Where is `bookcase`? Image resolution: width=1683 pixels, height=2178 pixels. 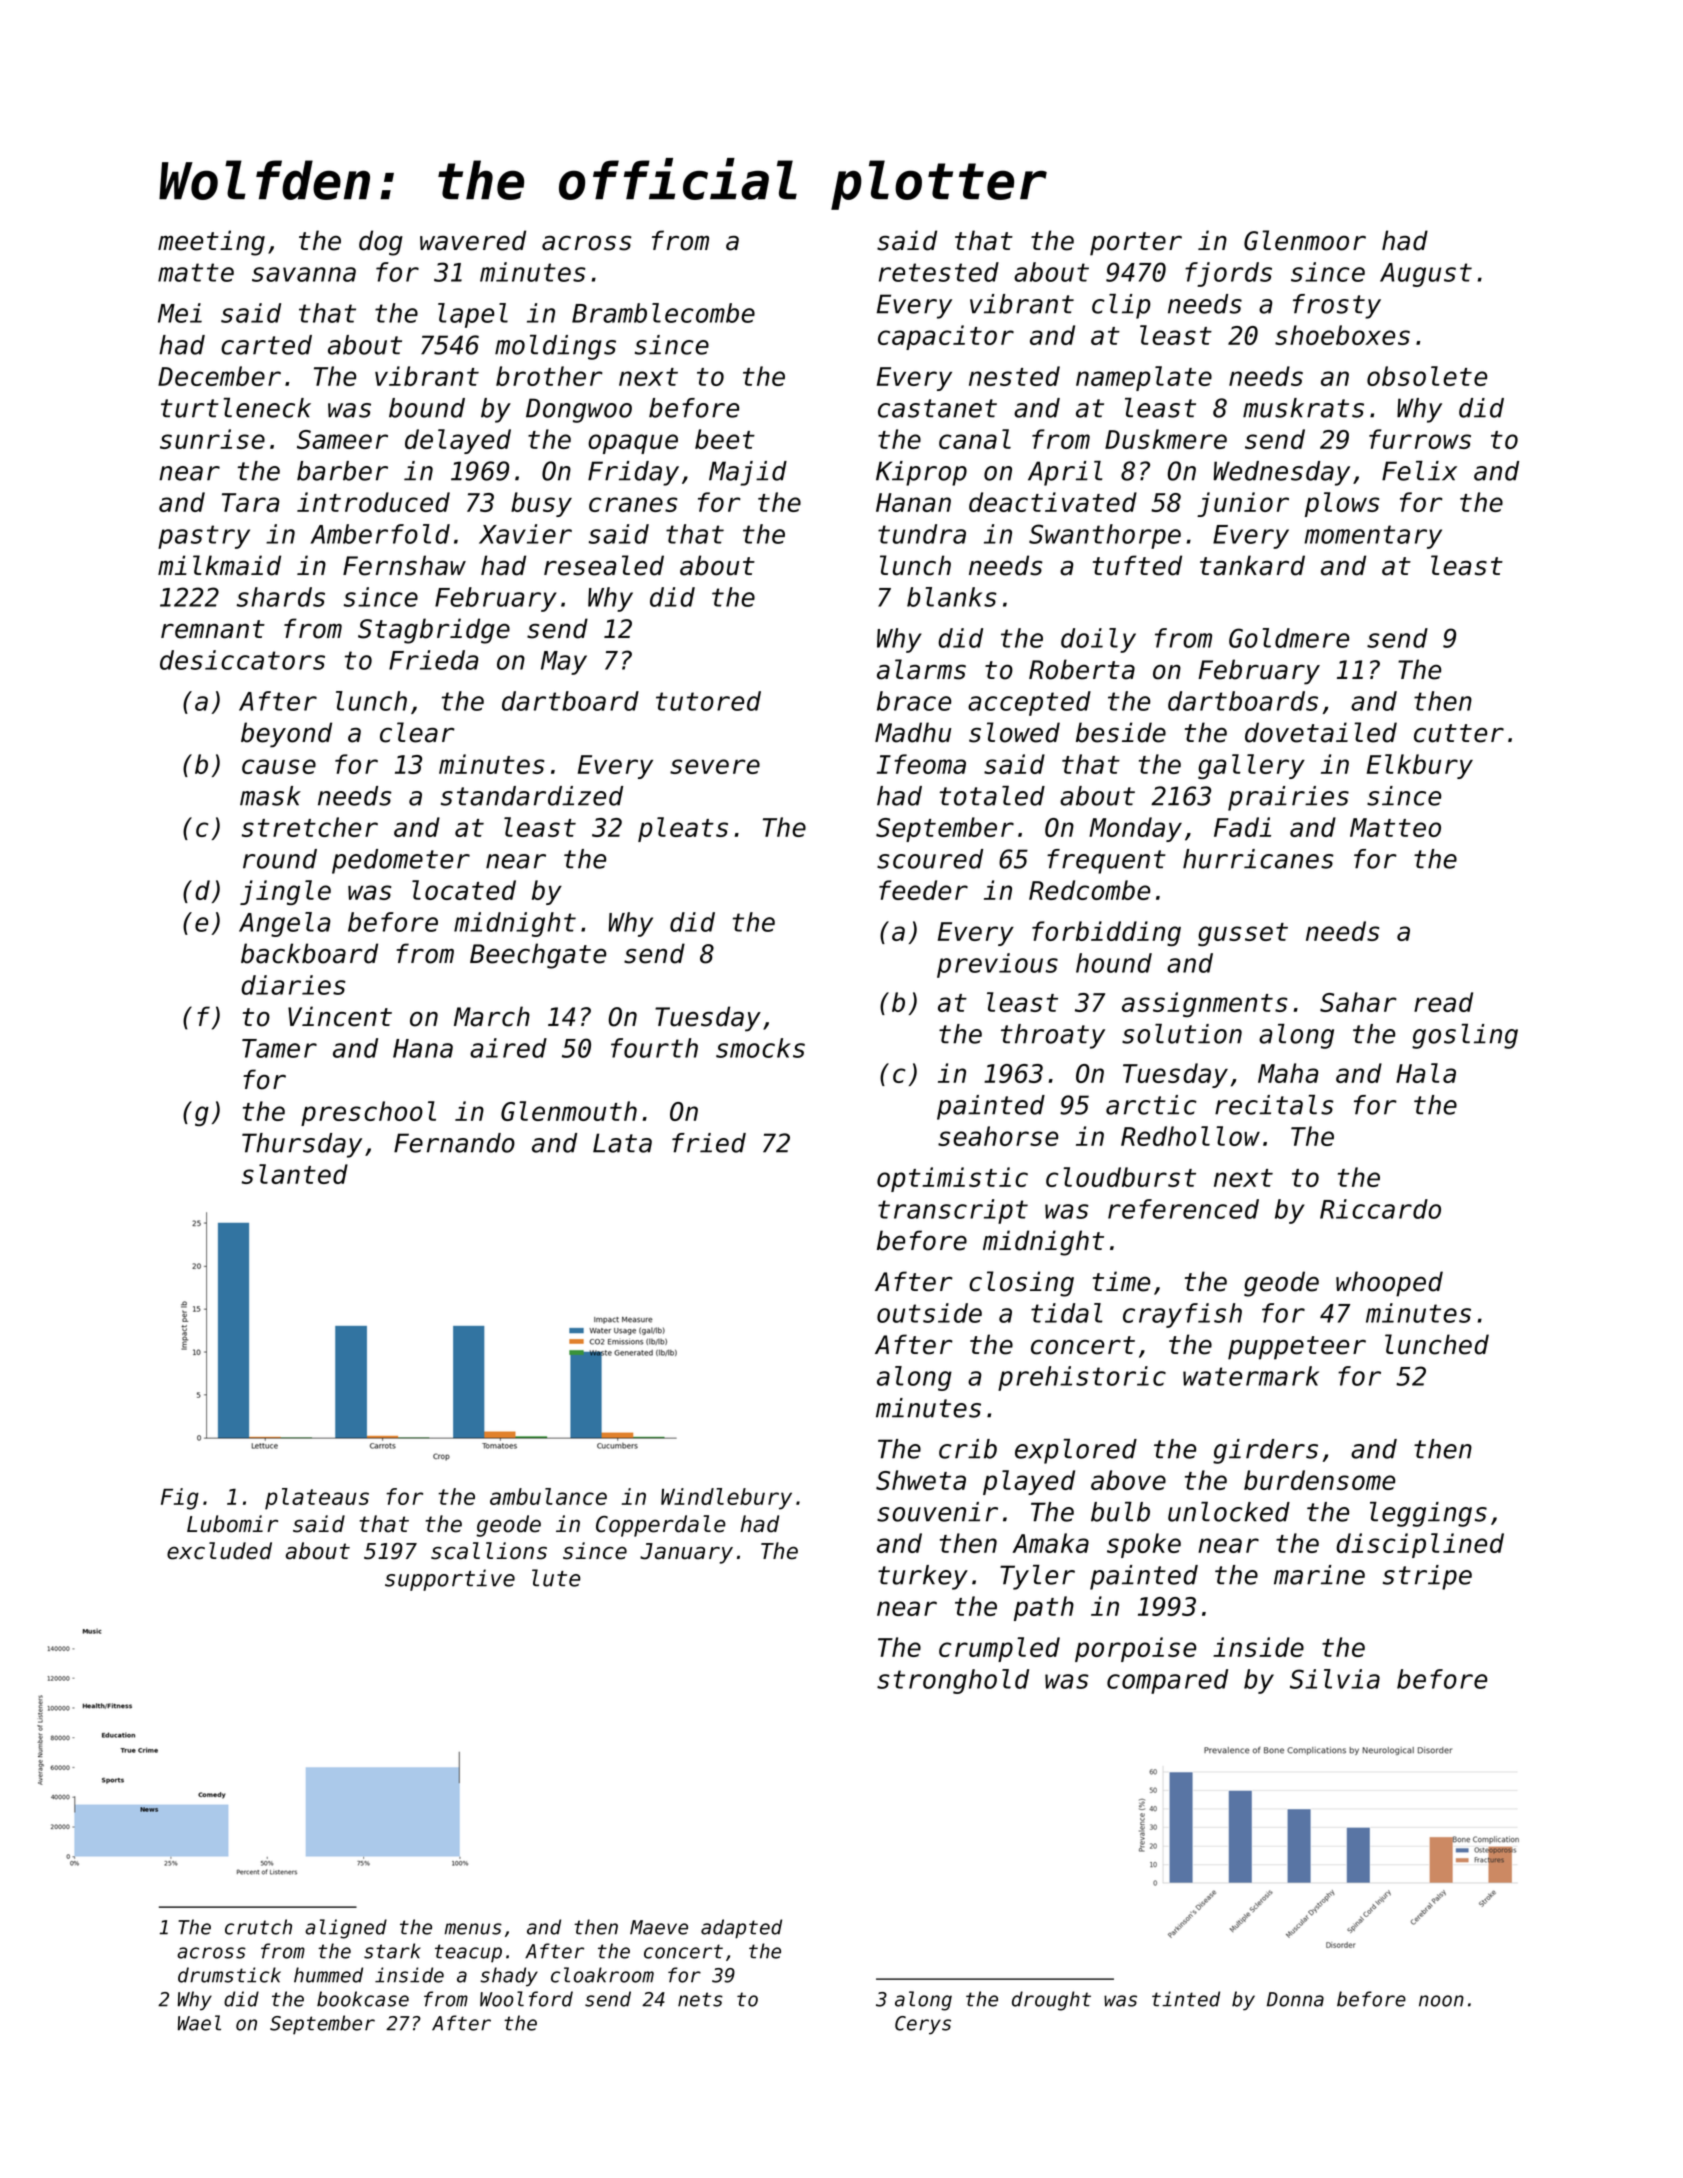
bookcase is located at coordinates (363, 1999).
